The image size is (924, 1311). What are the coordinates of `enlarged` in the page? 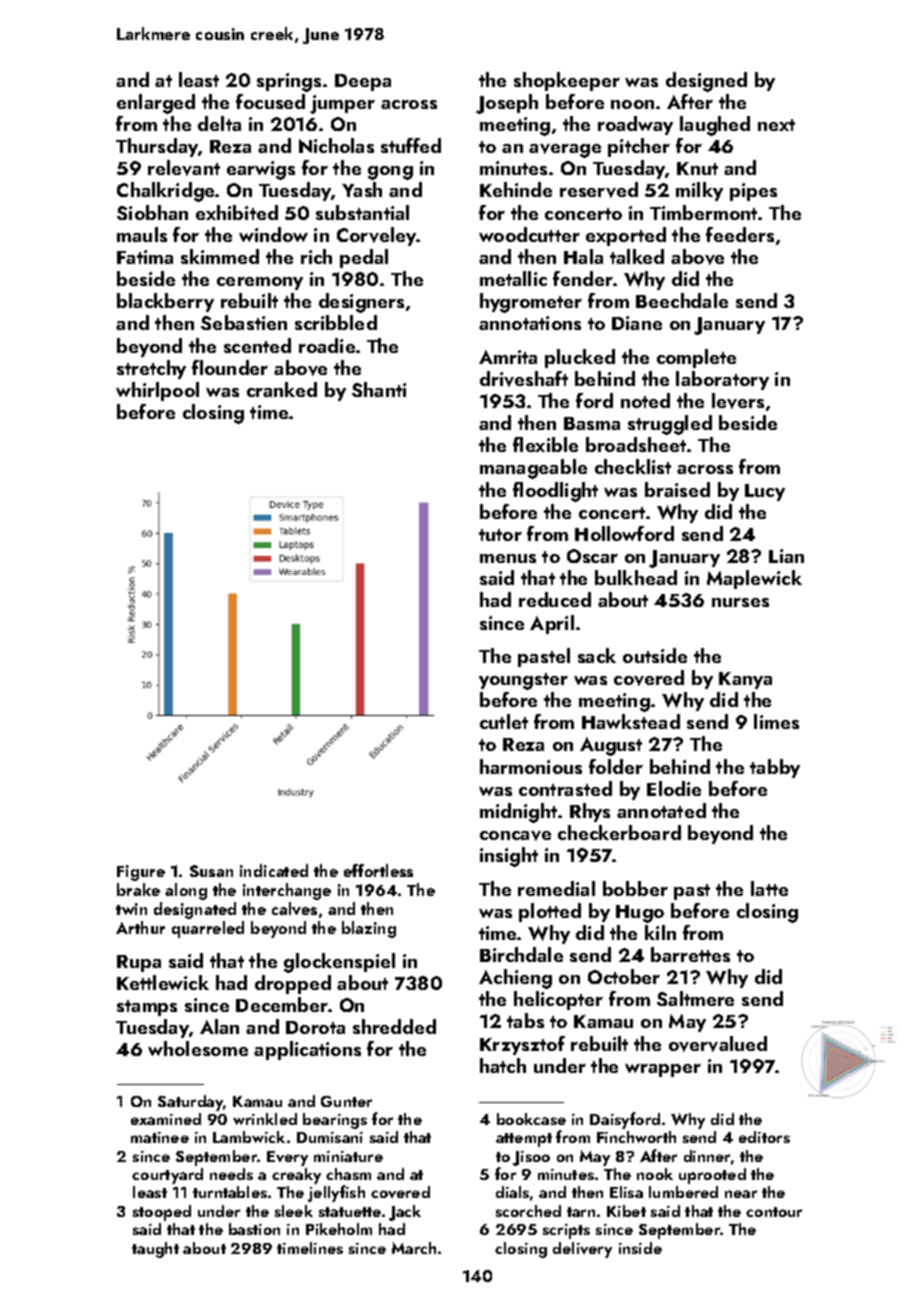 It's located at (156, 104).
